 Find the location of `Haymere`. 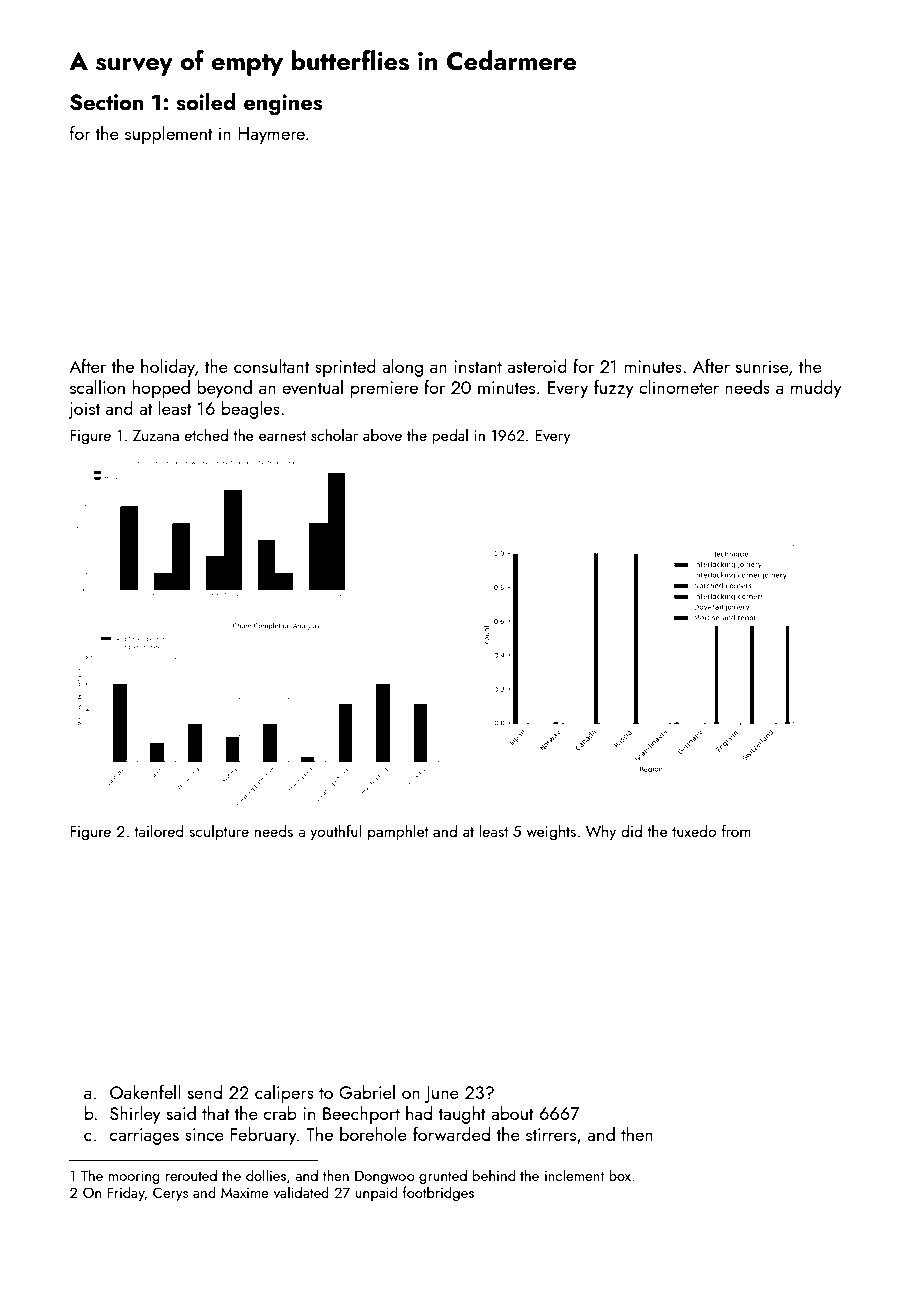

Haymere is located at coordinates (271, 135).
